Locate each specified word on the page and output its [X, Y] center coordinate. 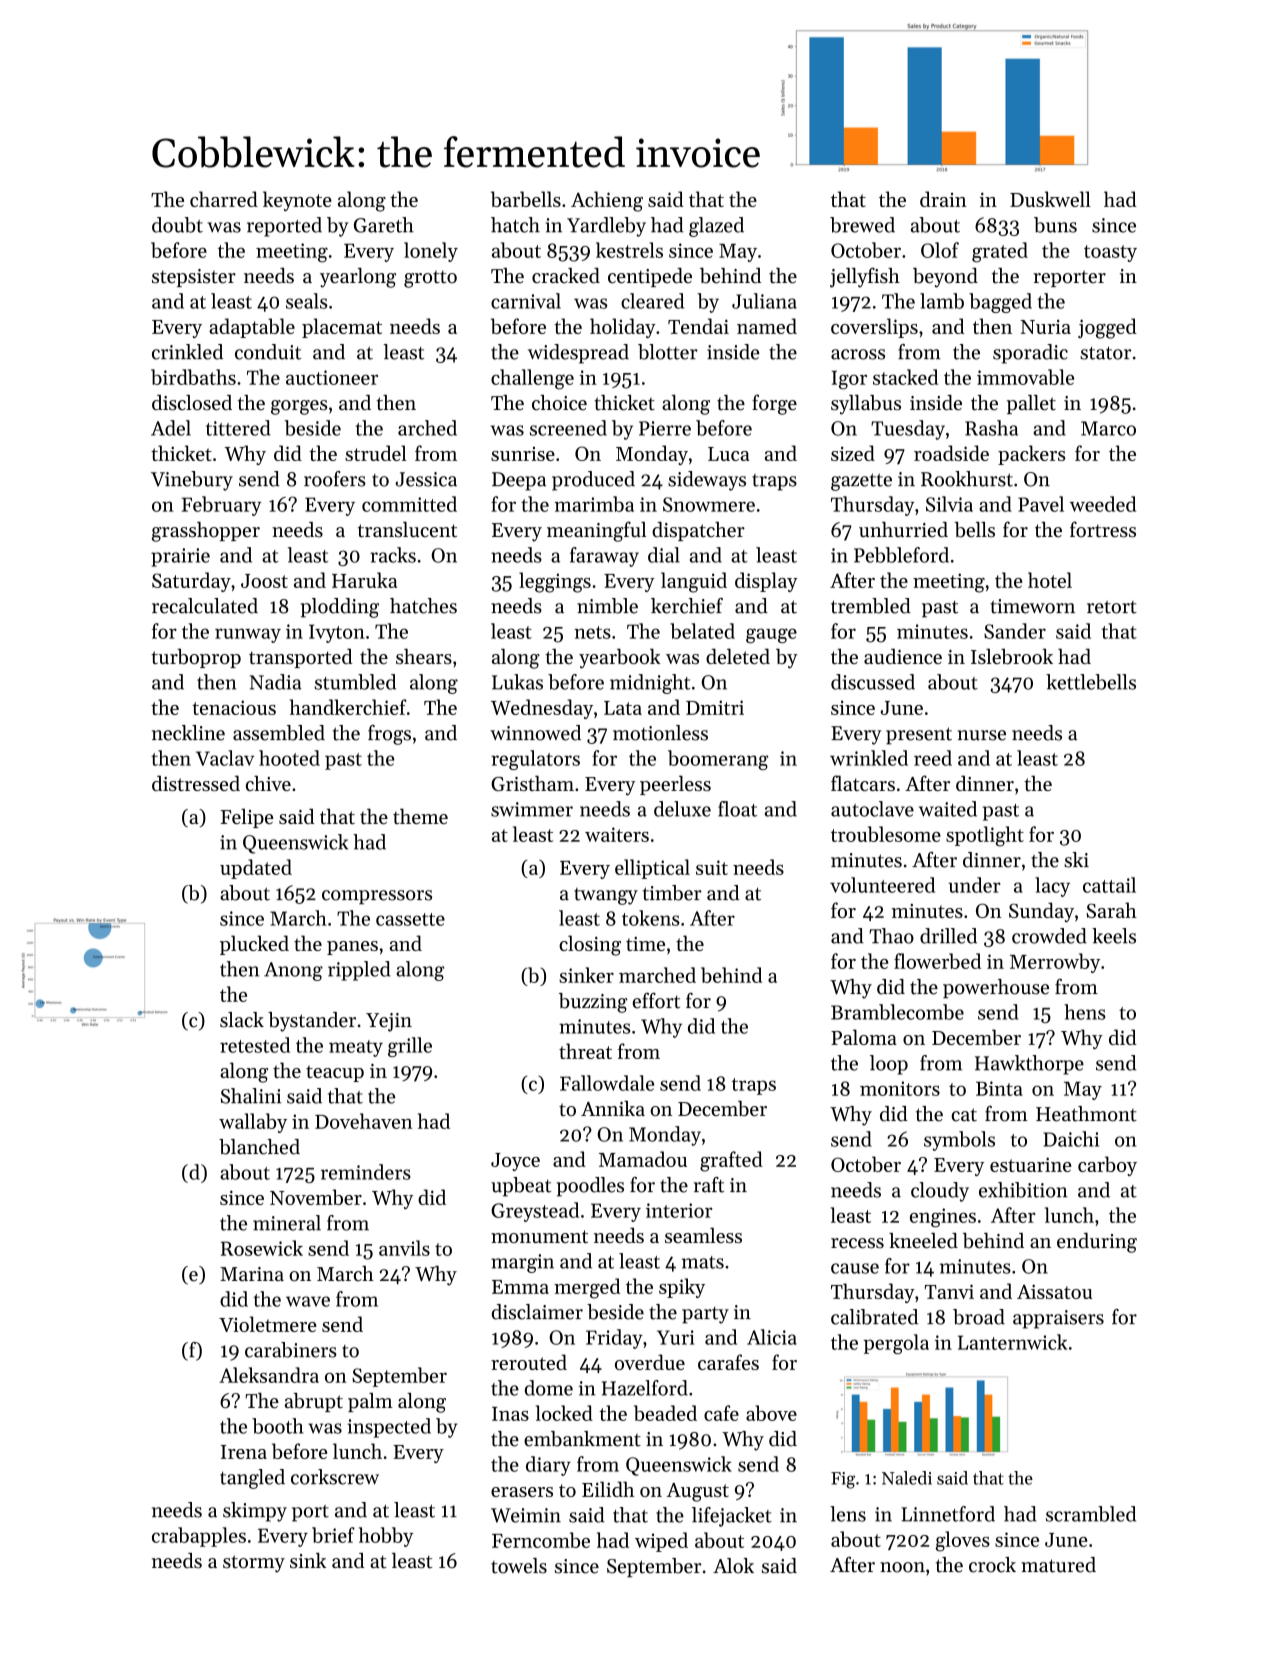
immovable [1025, 377]
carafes [728, 1362]
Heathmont [1086, 1114]
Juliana [764, 301]
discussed [873, 682]
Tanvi [949, 1291]
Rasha [991, 428]
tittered [238, 428]
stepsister [194, 278]
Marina [252, 1274]
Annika [613, 1108]
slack [242, 1020]
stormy [254, 1564]
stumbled [355, 682]
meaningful [597, 531]
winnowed [535, 733]
